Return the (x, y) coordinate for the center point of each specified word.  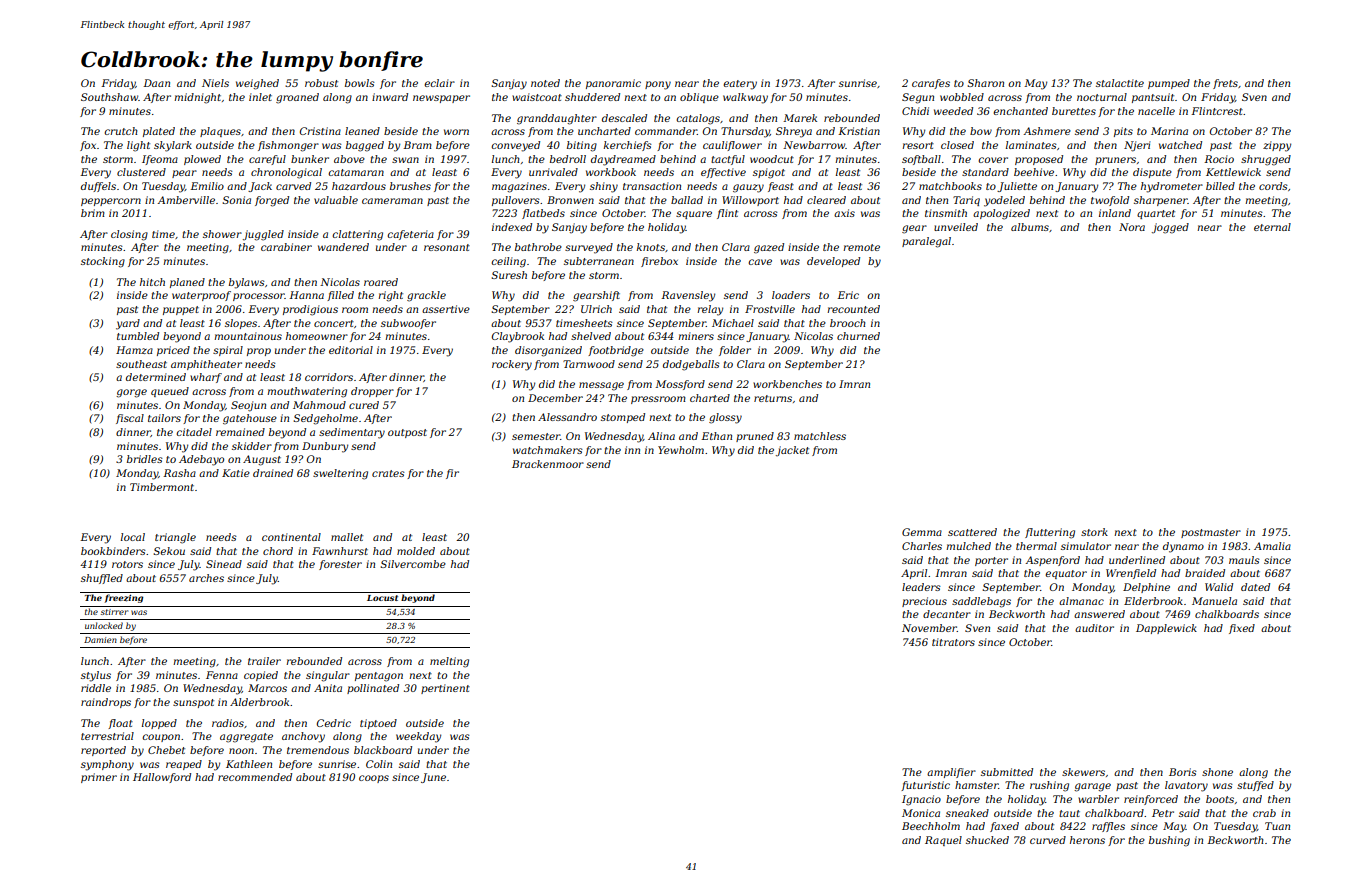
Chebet (166, 750)
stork (1094, 532)
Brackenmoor (548, 464)
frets (1225, 84)
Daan (156, 83)
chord (278, 551)
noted (545, 83)
